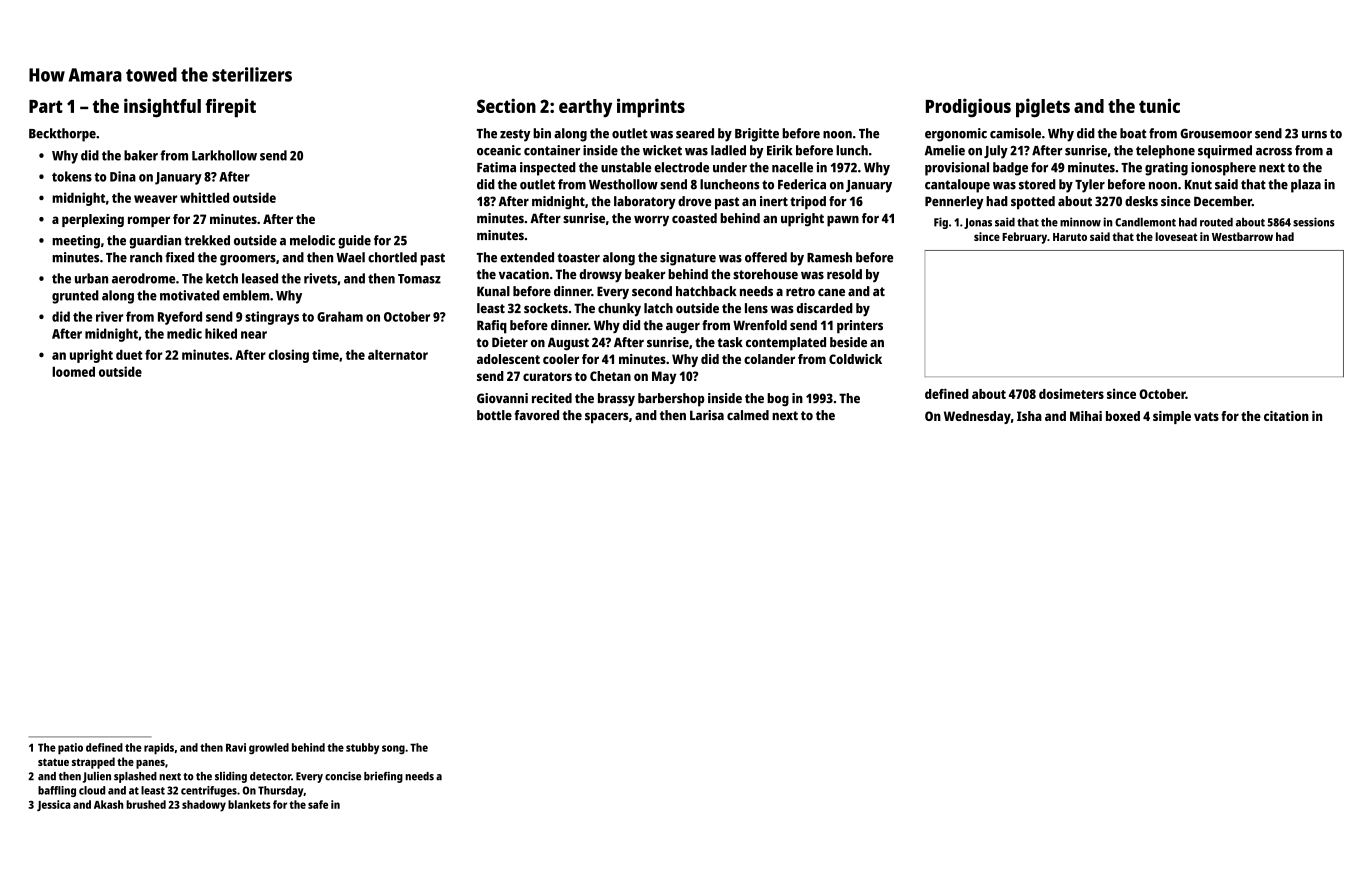 The image size is (1372, 887). I want to click on sessions, so click(1314, 222).
